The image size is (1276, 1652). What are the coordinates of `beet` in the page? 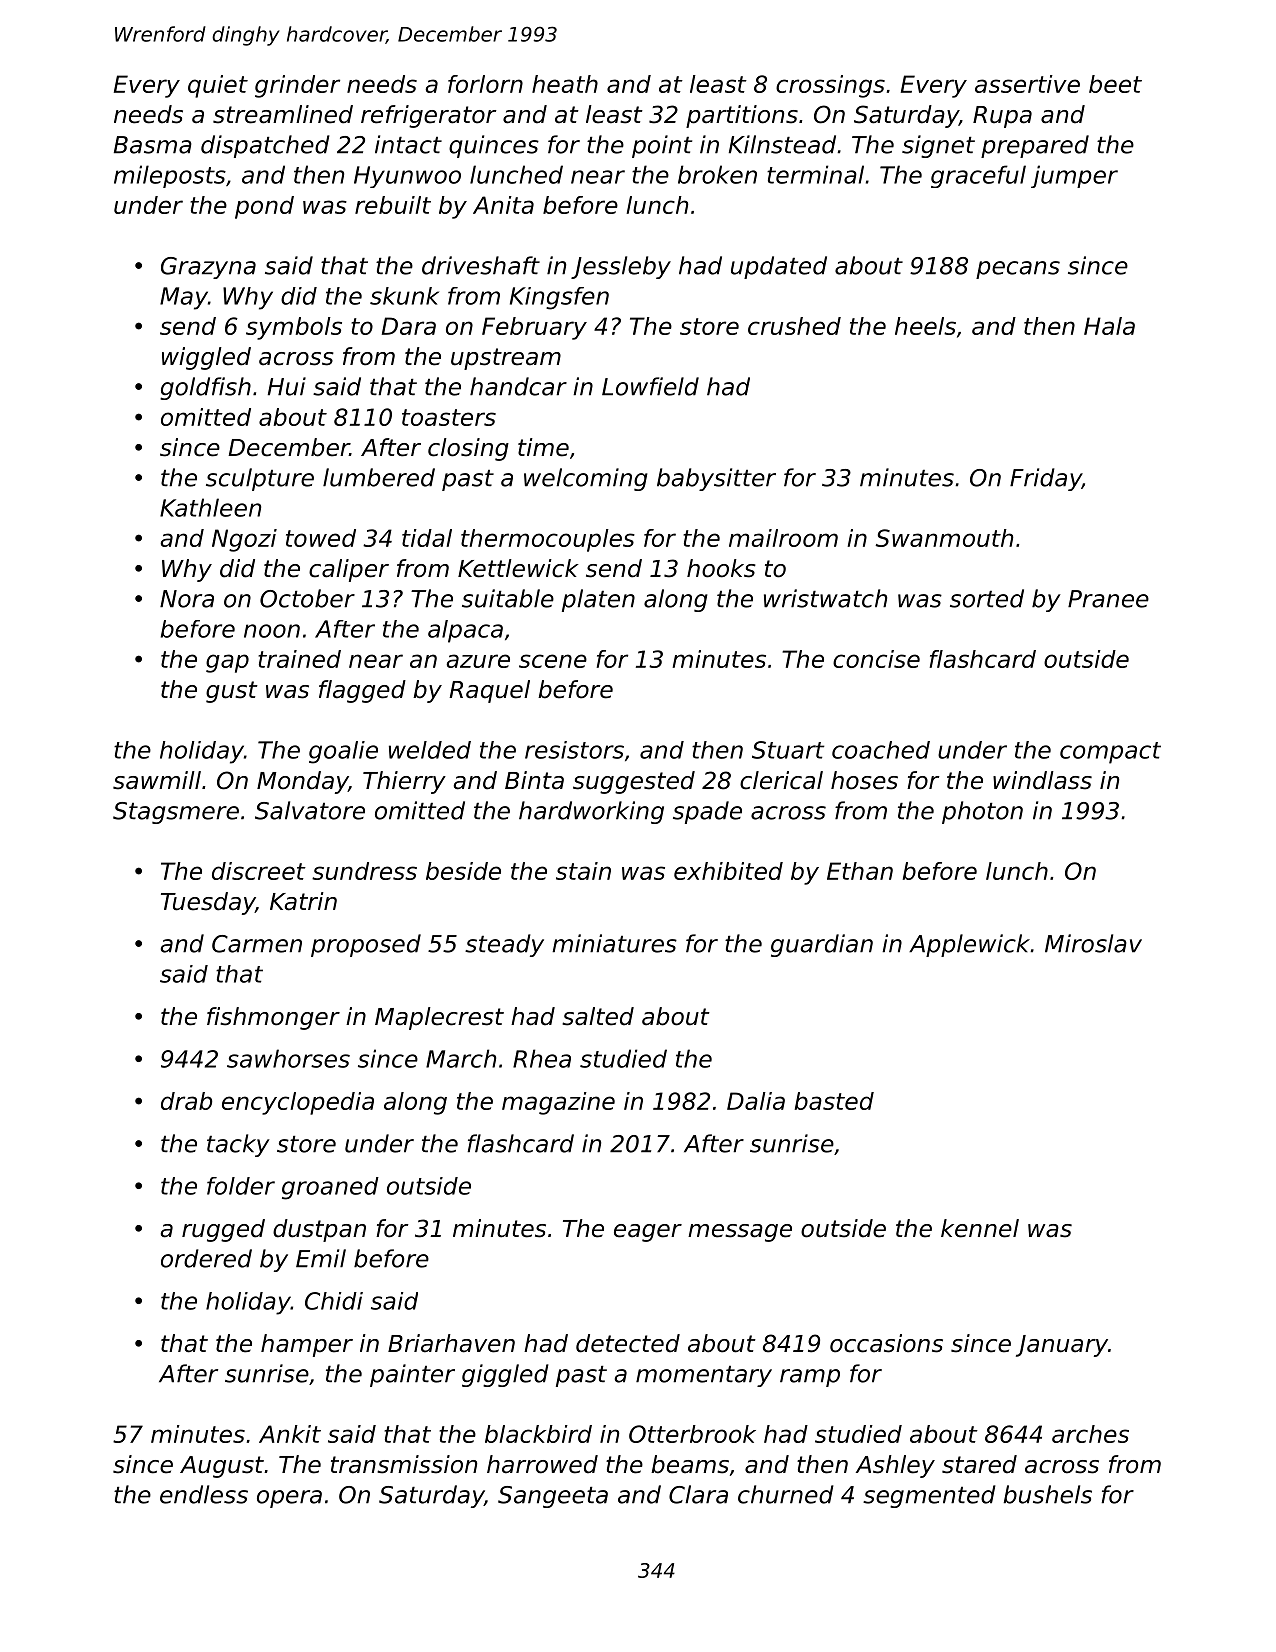 It's located at (1115, 84).
